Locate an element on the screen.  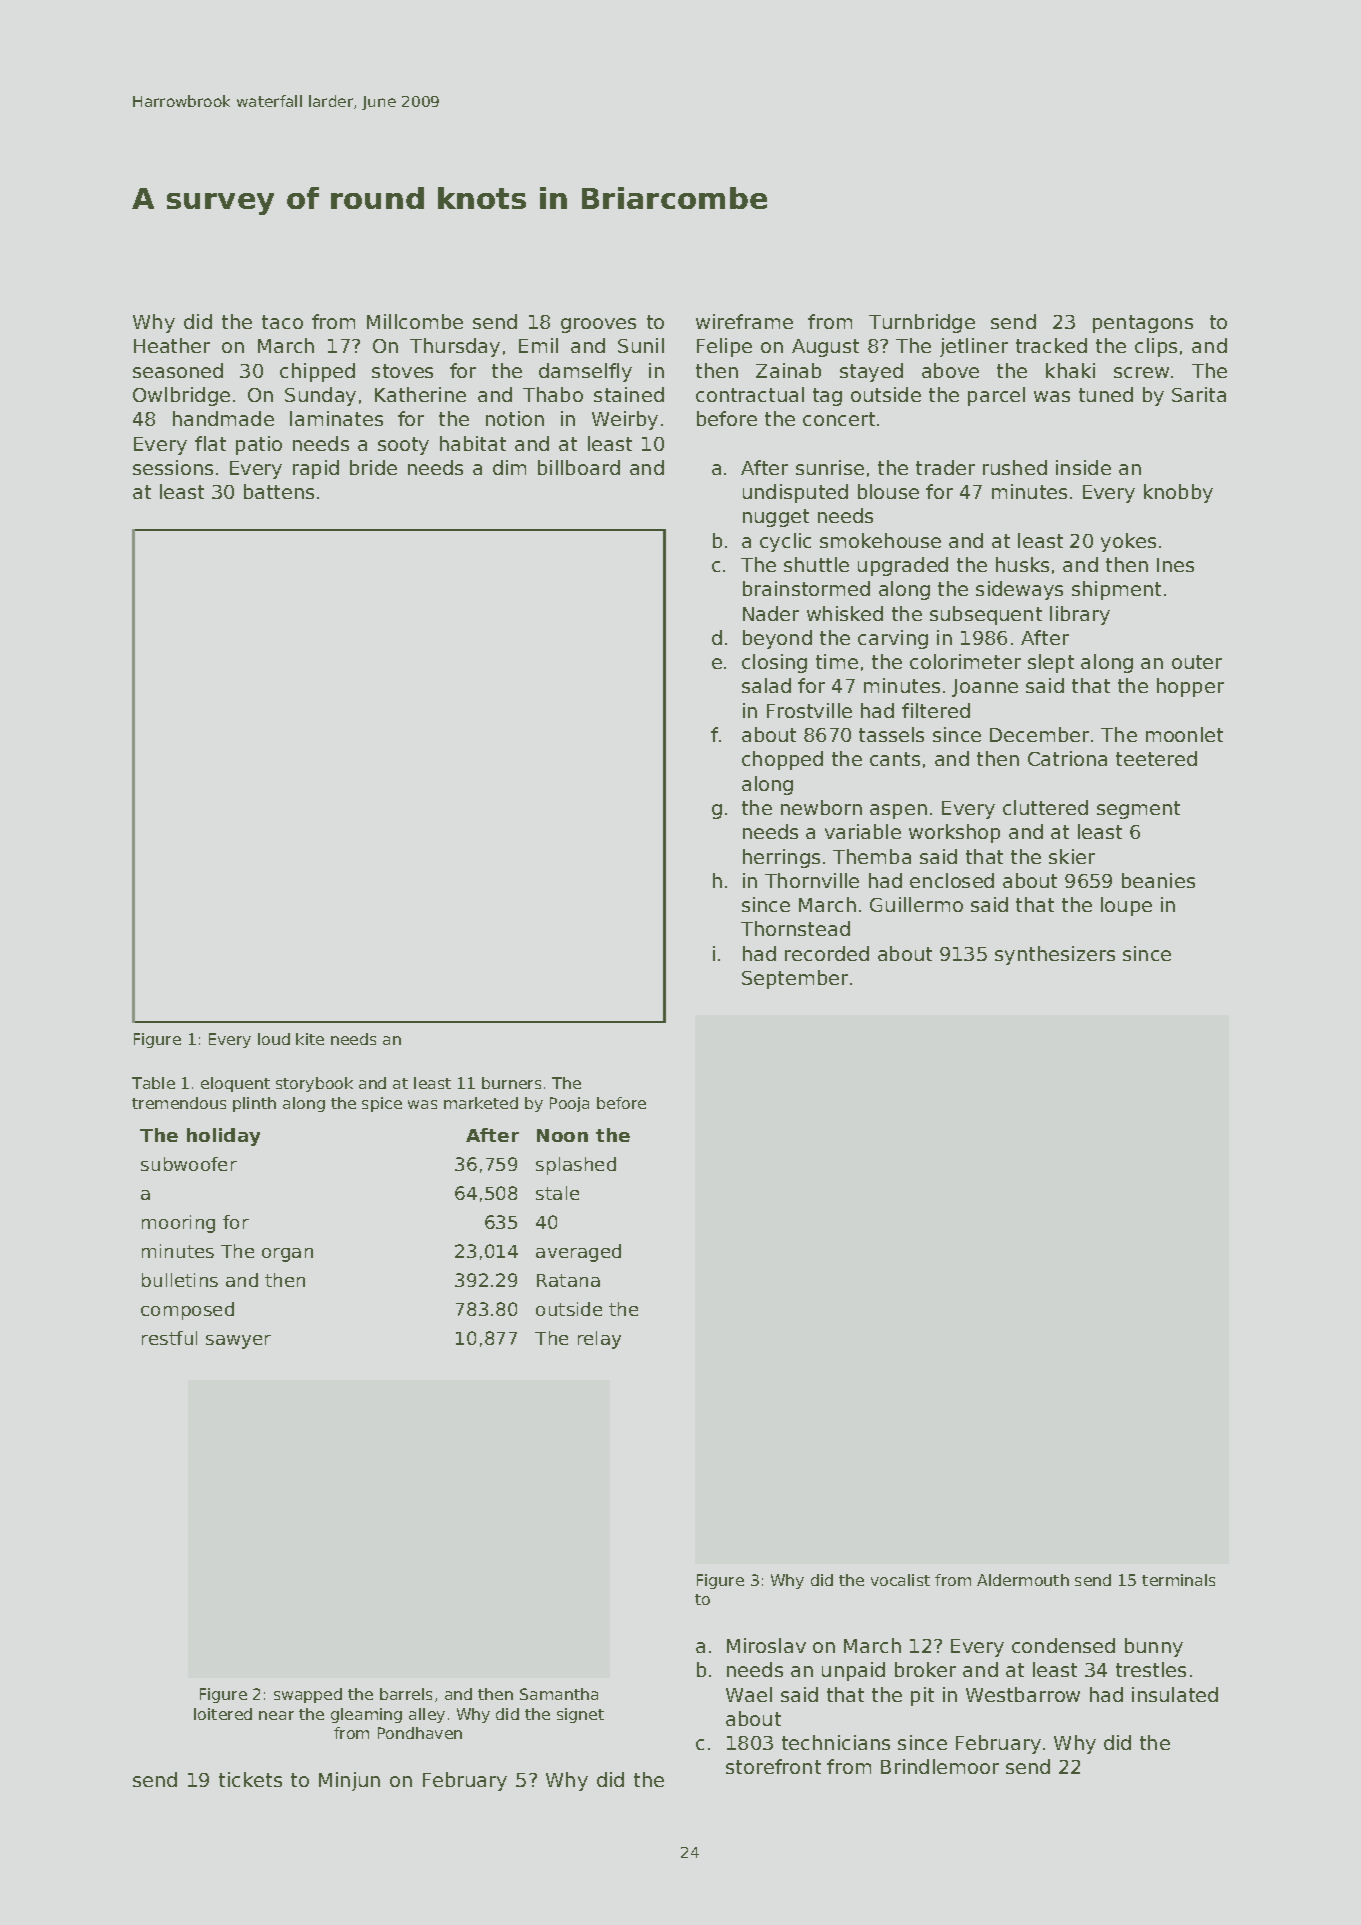
relay is located at coordinates (599, 1340).
